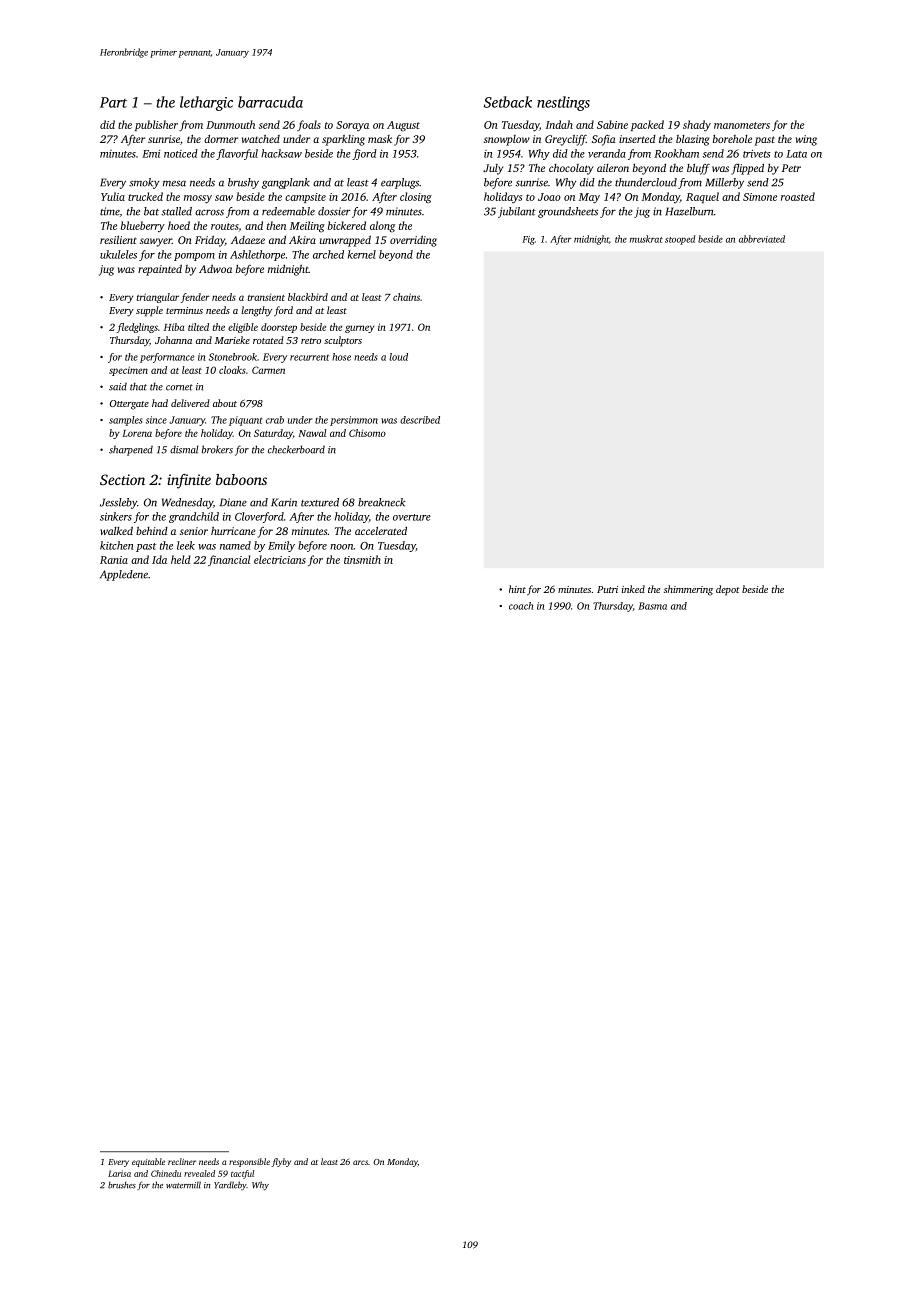 This screenshot has height=1308, width=924. I want to click on Appledene, so click(124, 575).
